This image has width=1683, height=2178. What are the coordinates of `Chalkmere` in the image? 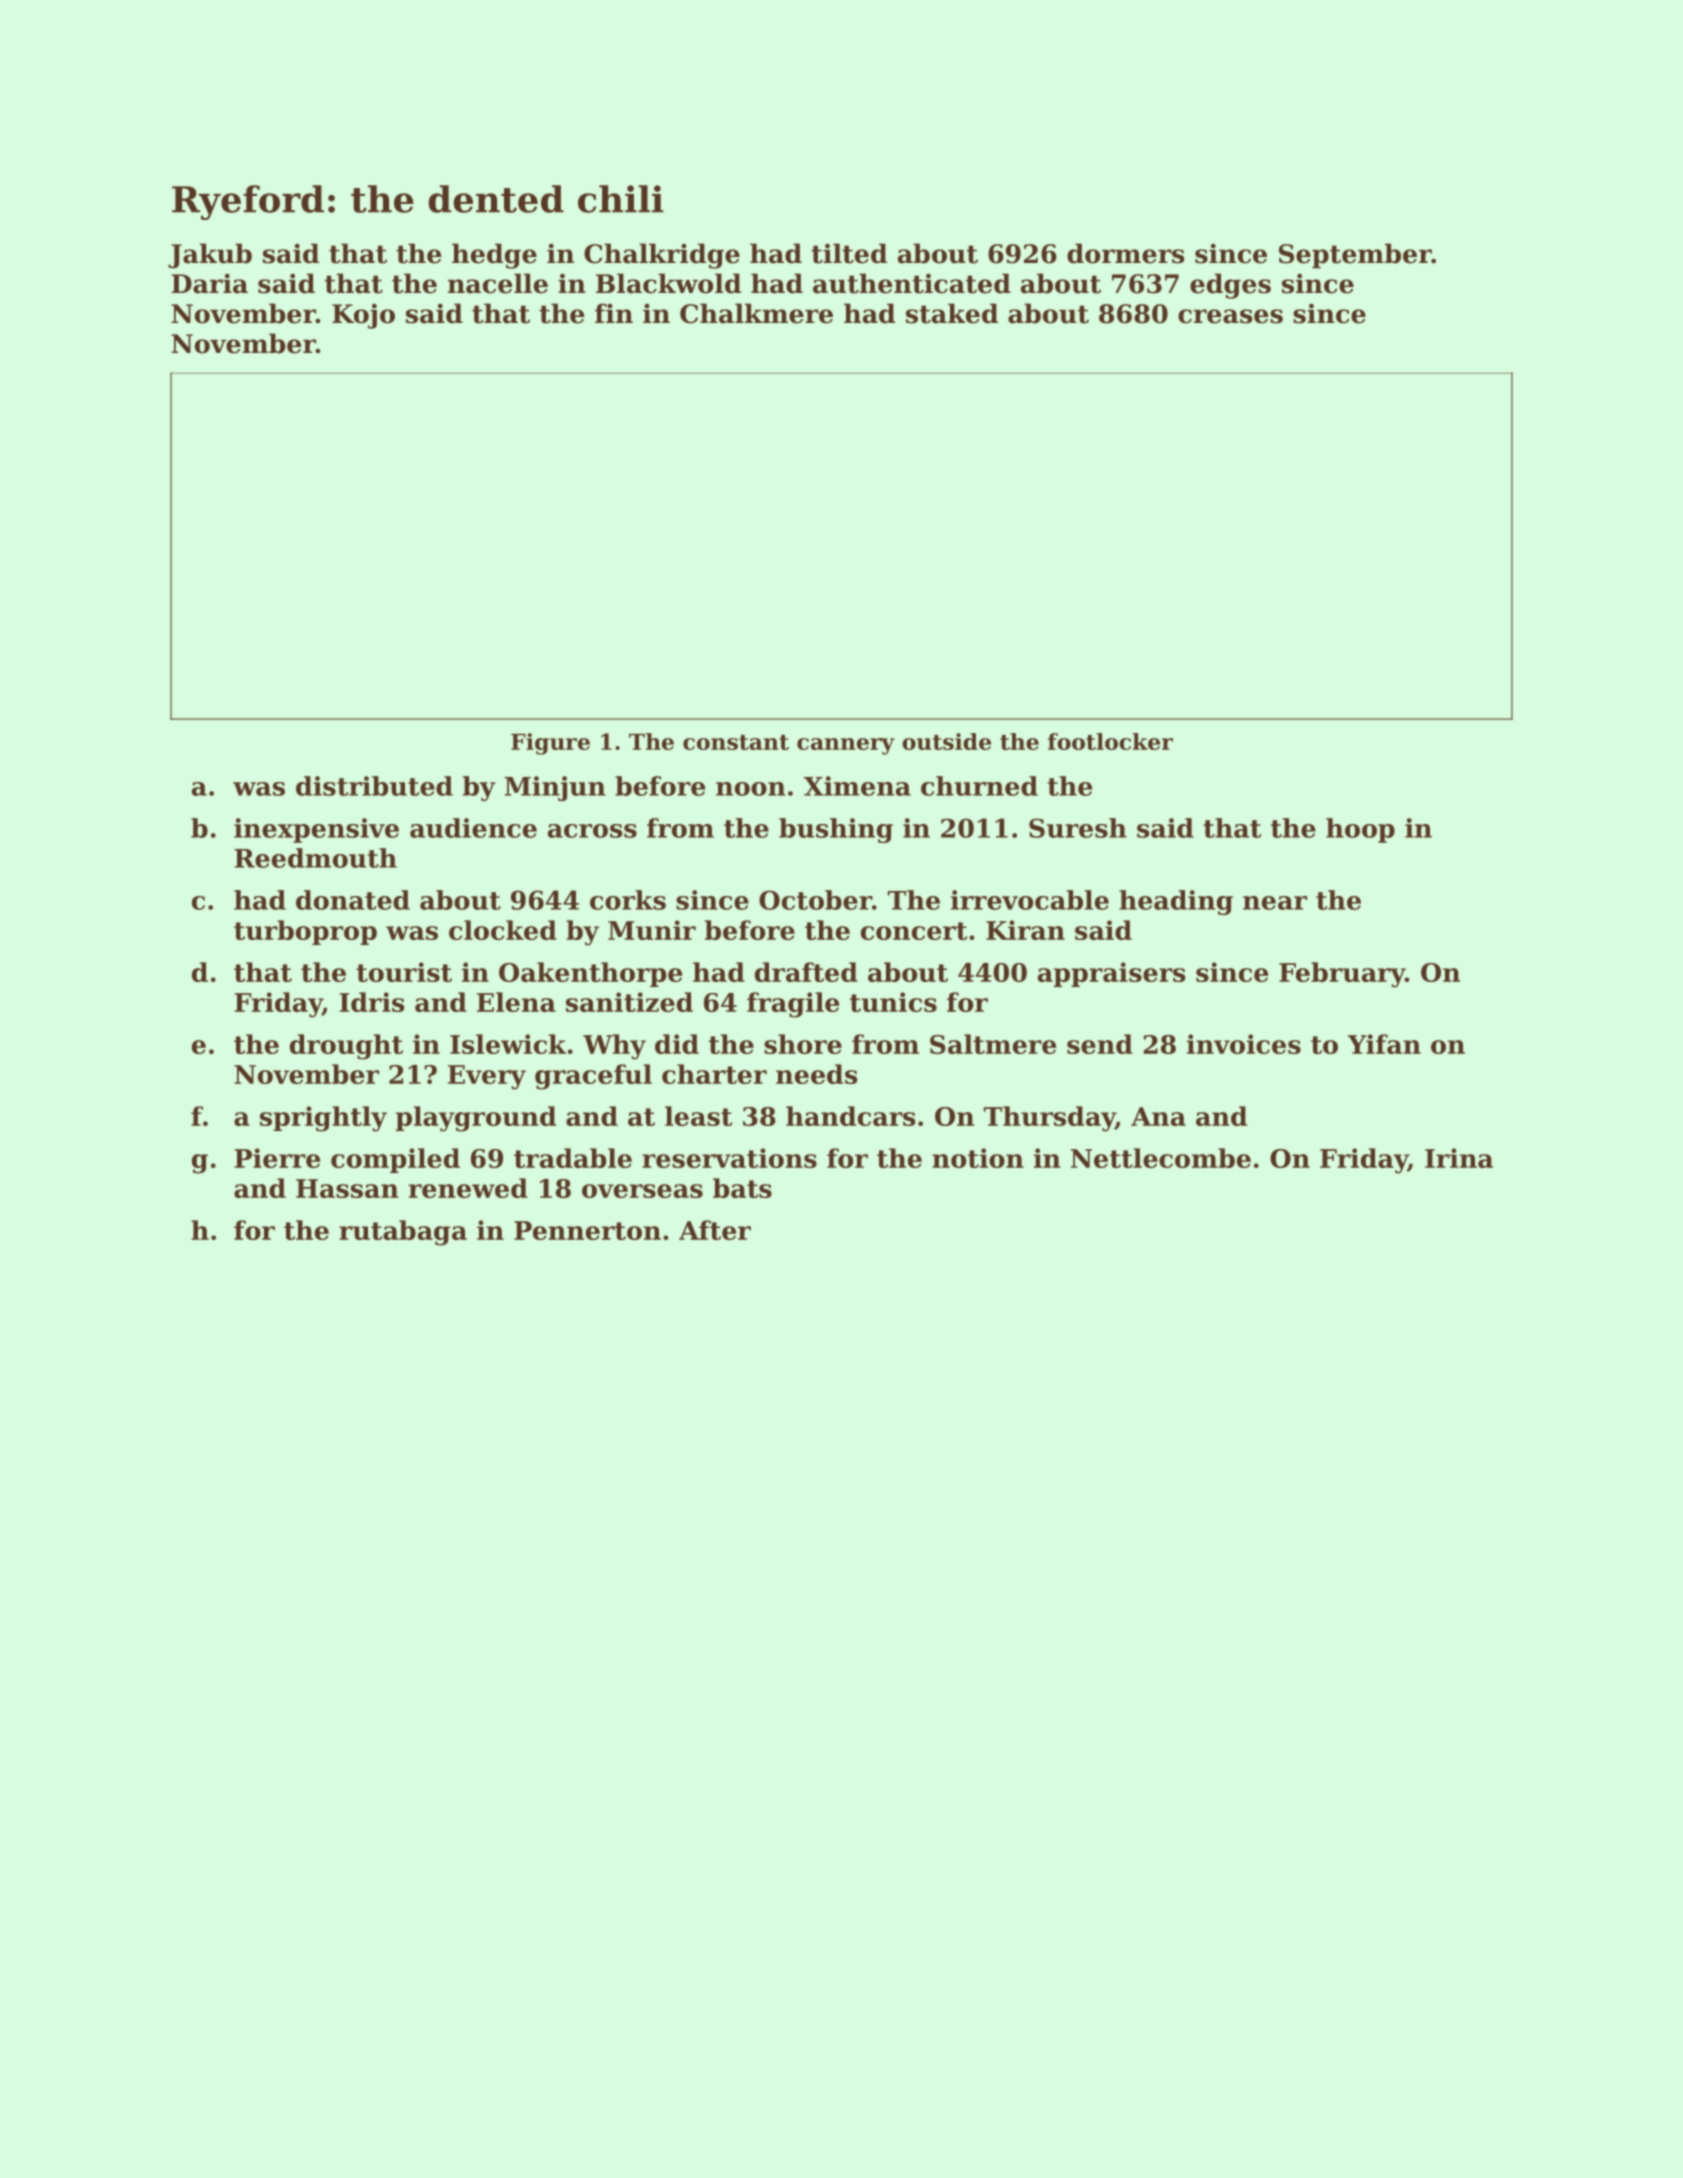 It's located at (756, 313).
